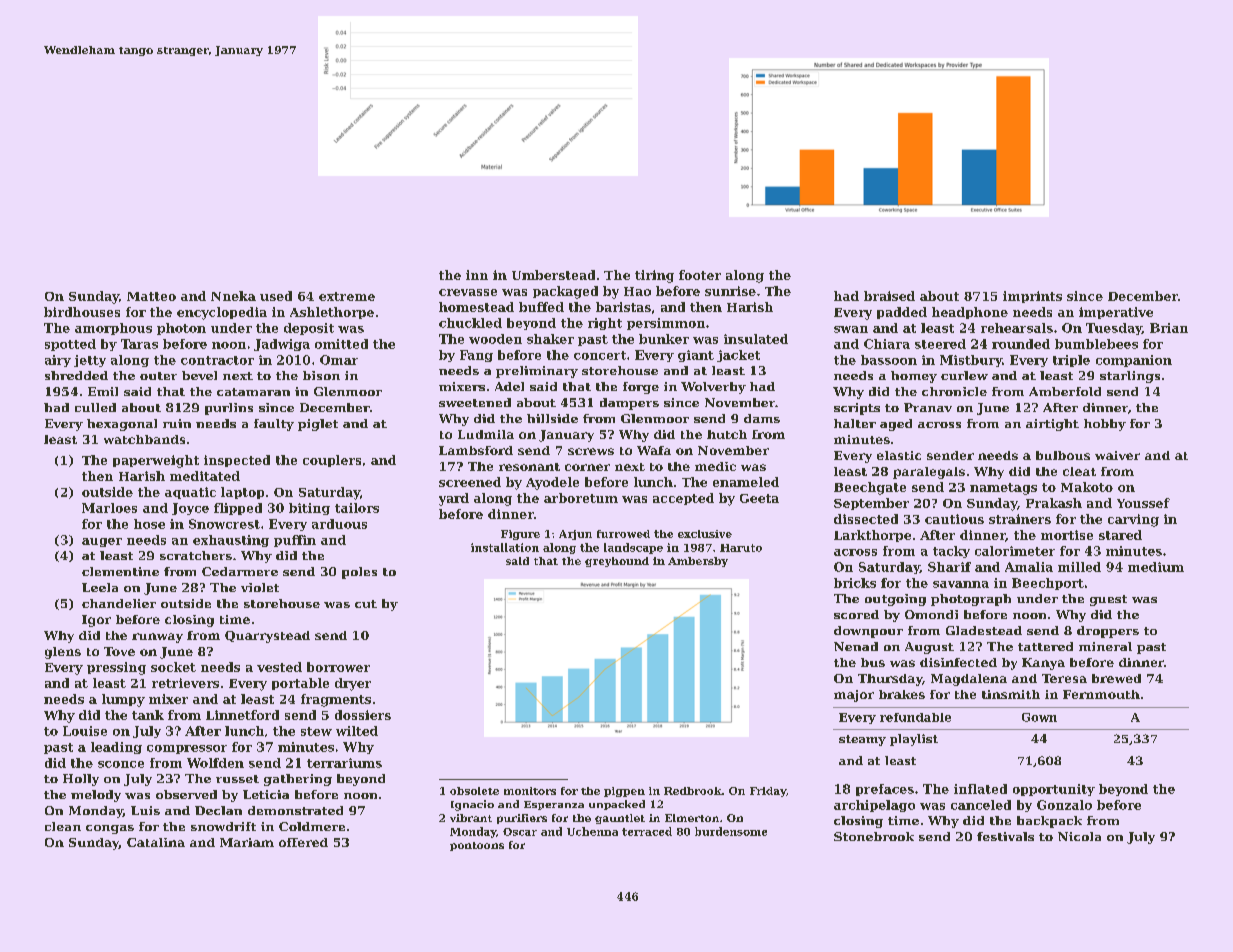  I want to click on Beechgate, so click(870, 488).
